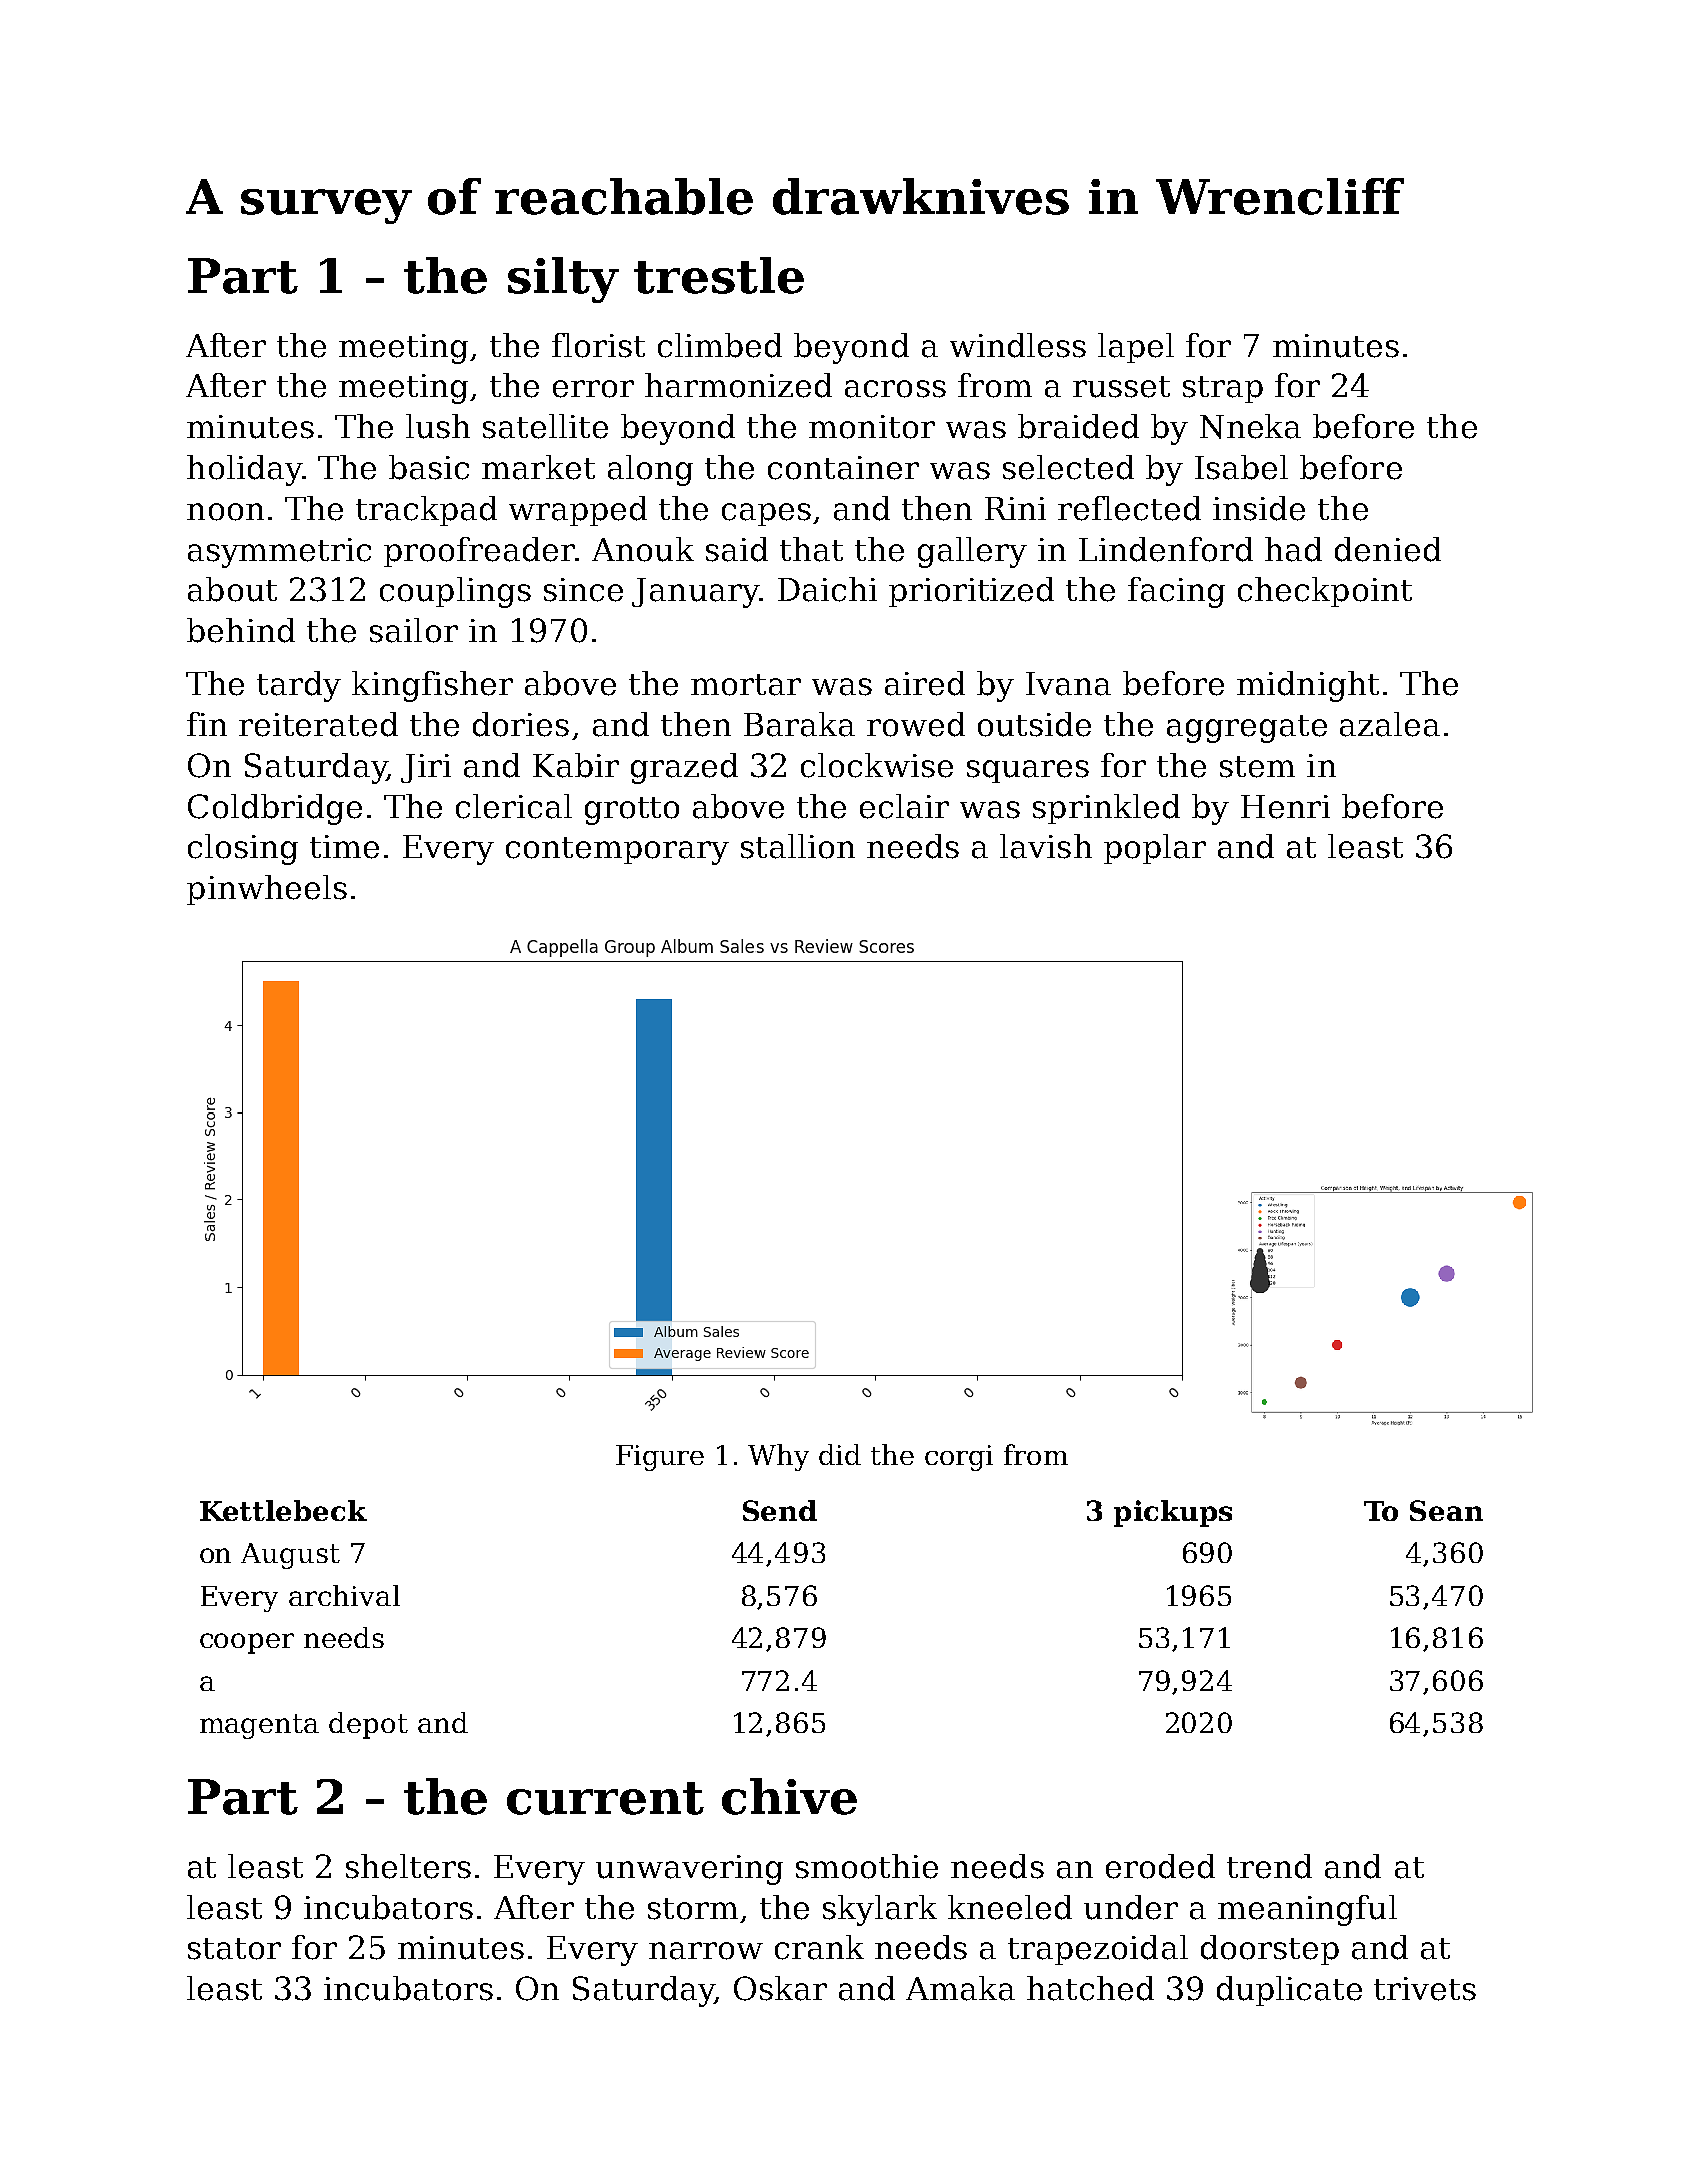 The image size is (1683, 2178). What do you see at coordinates (959, 1458) in the screenshot?
I see `corgi` at bounding box center [959, 1458].
